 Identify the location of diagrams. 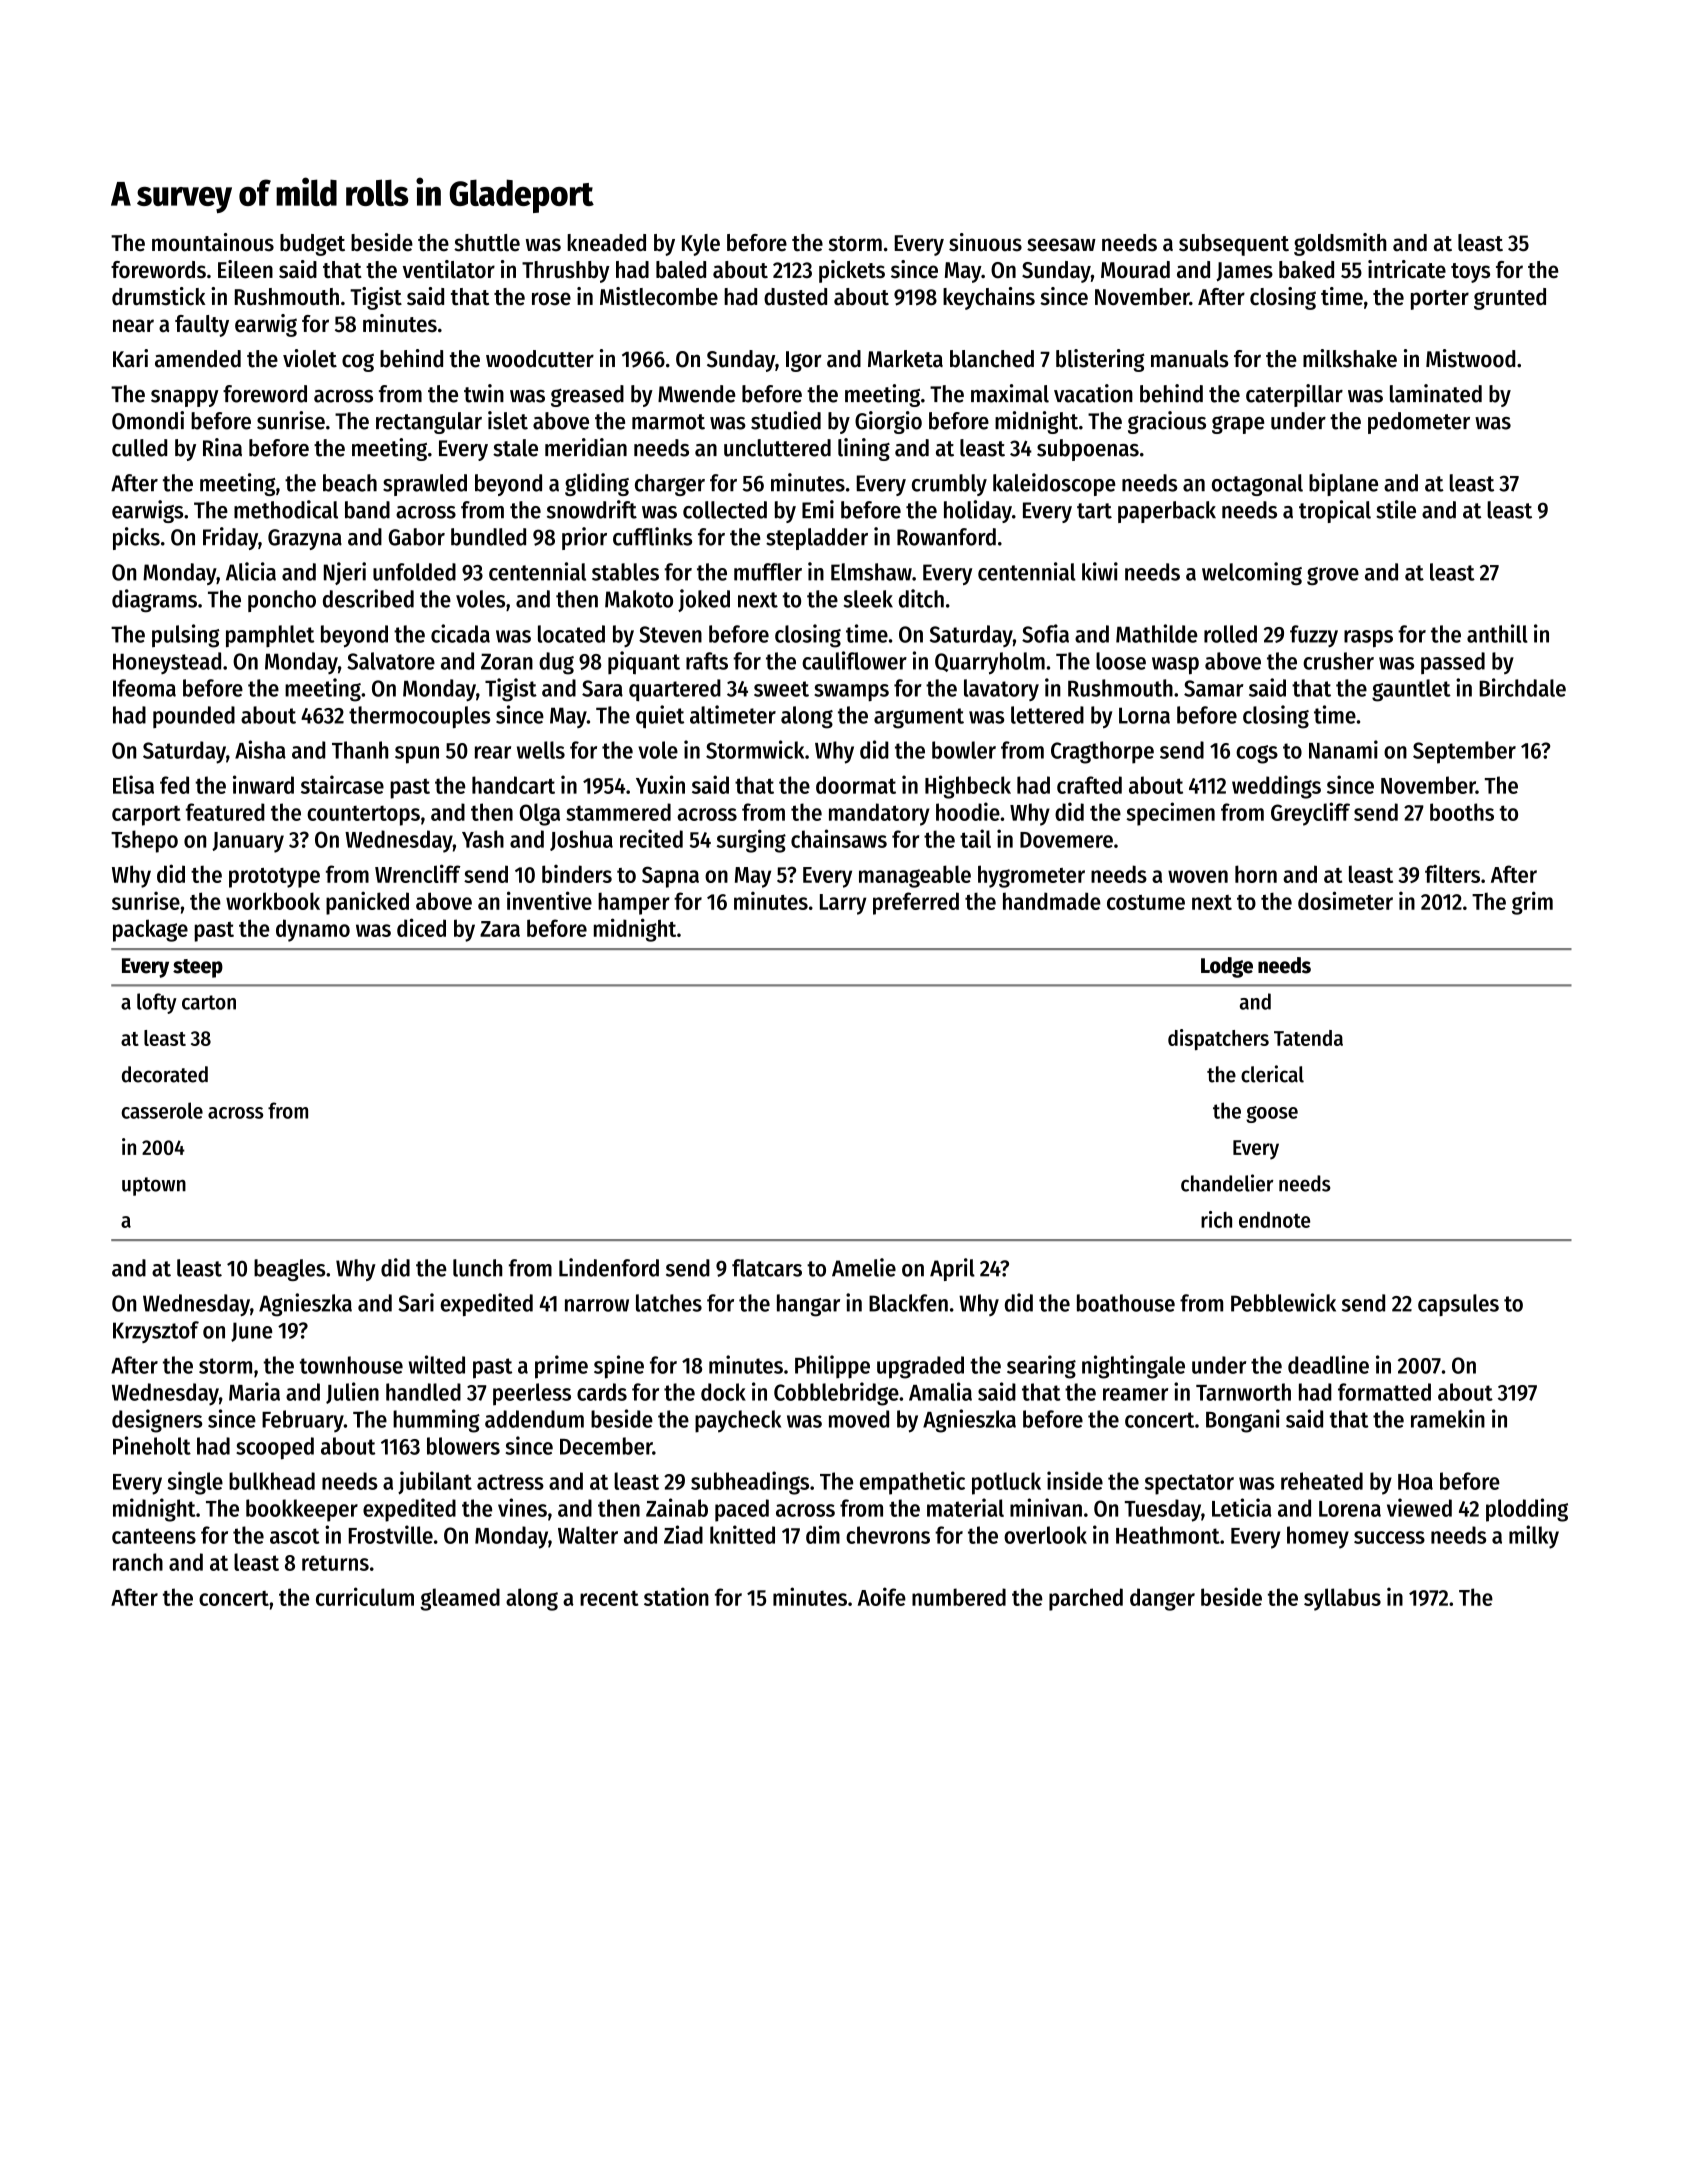
(154, 600).
